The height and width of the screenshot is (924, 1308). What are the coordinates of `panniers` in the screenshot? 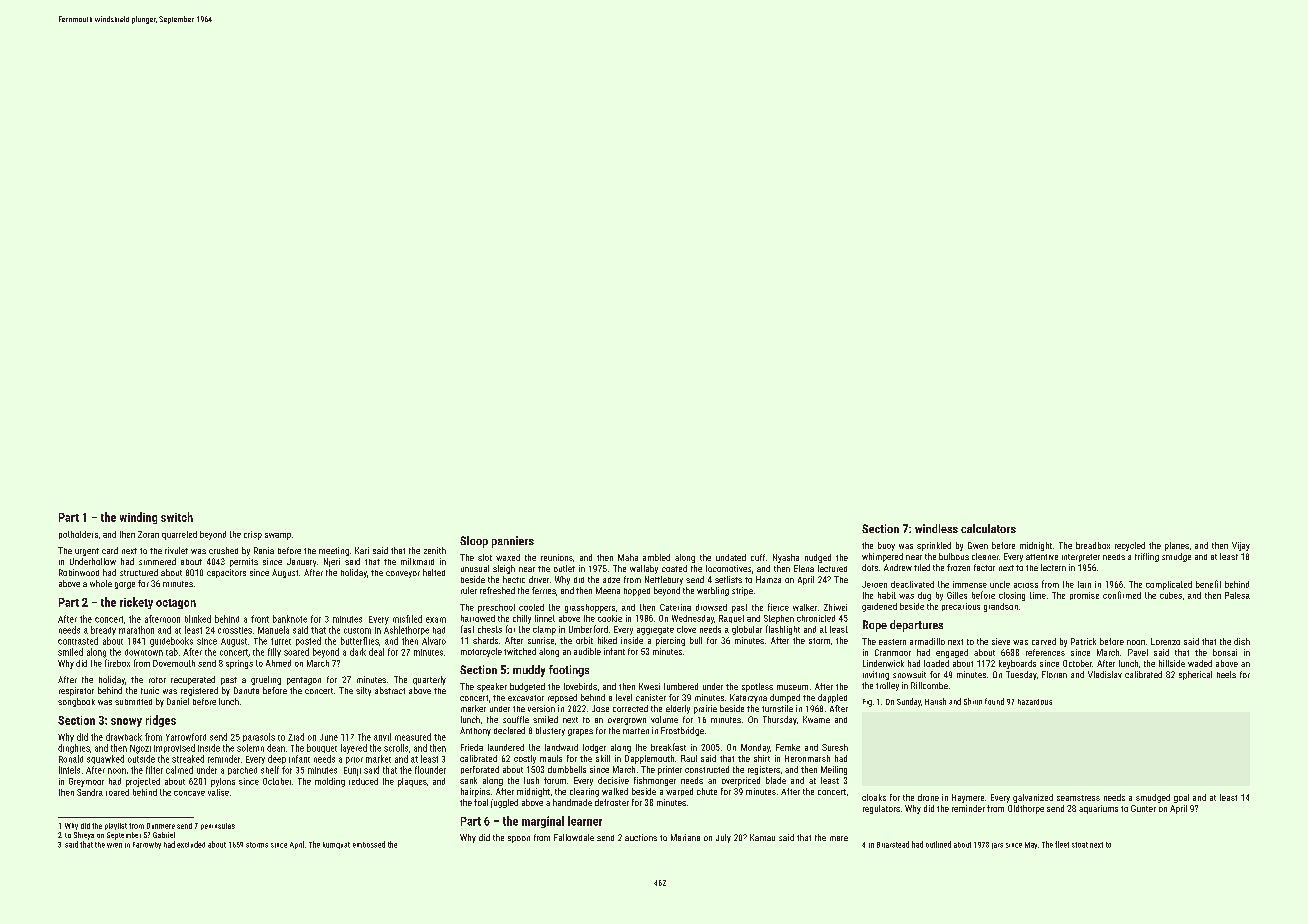 It's located at (513, 542).
